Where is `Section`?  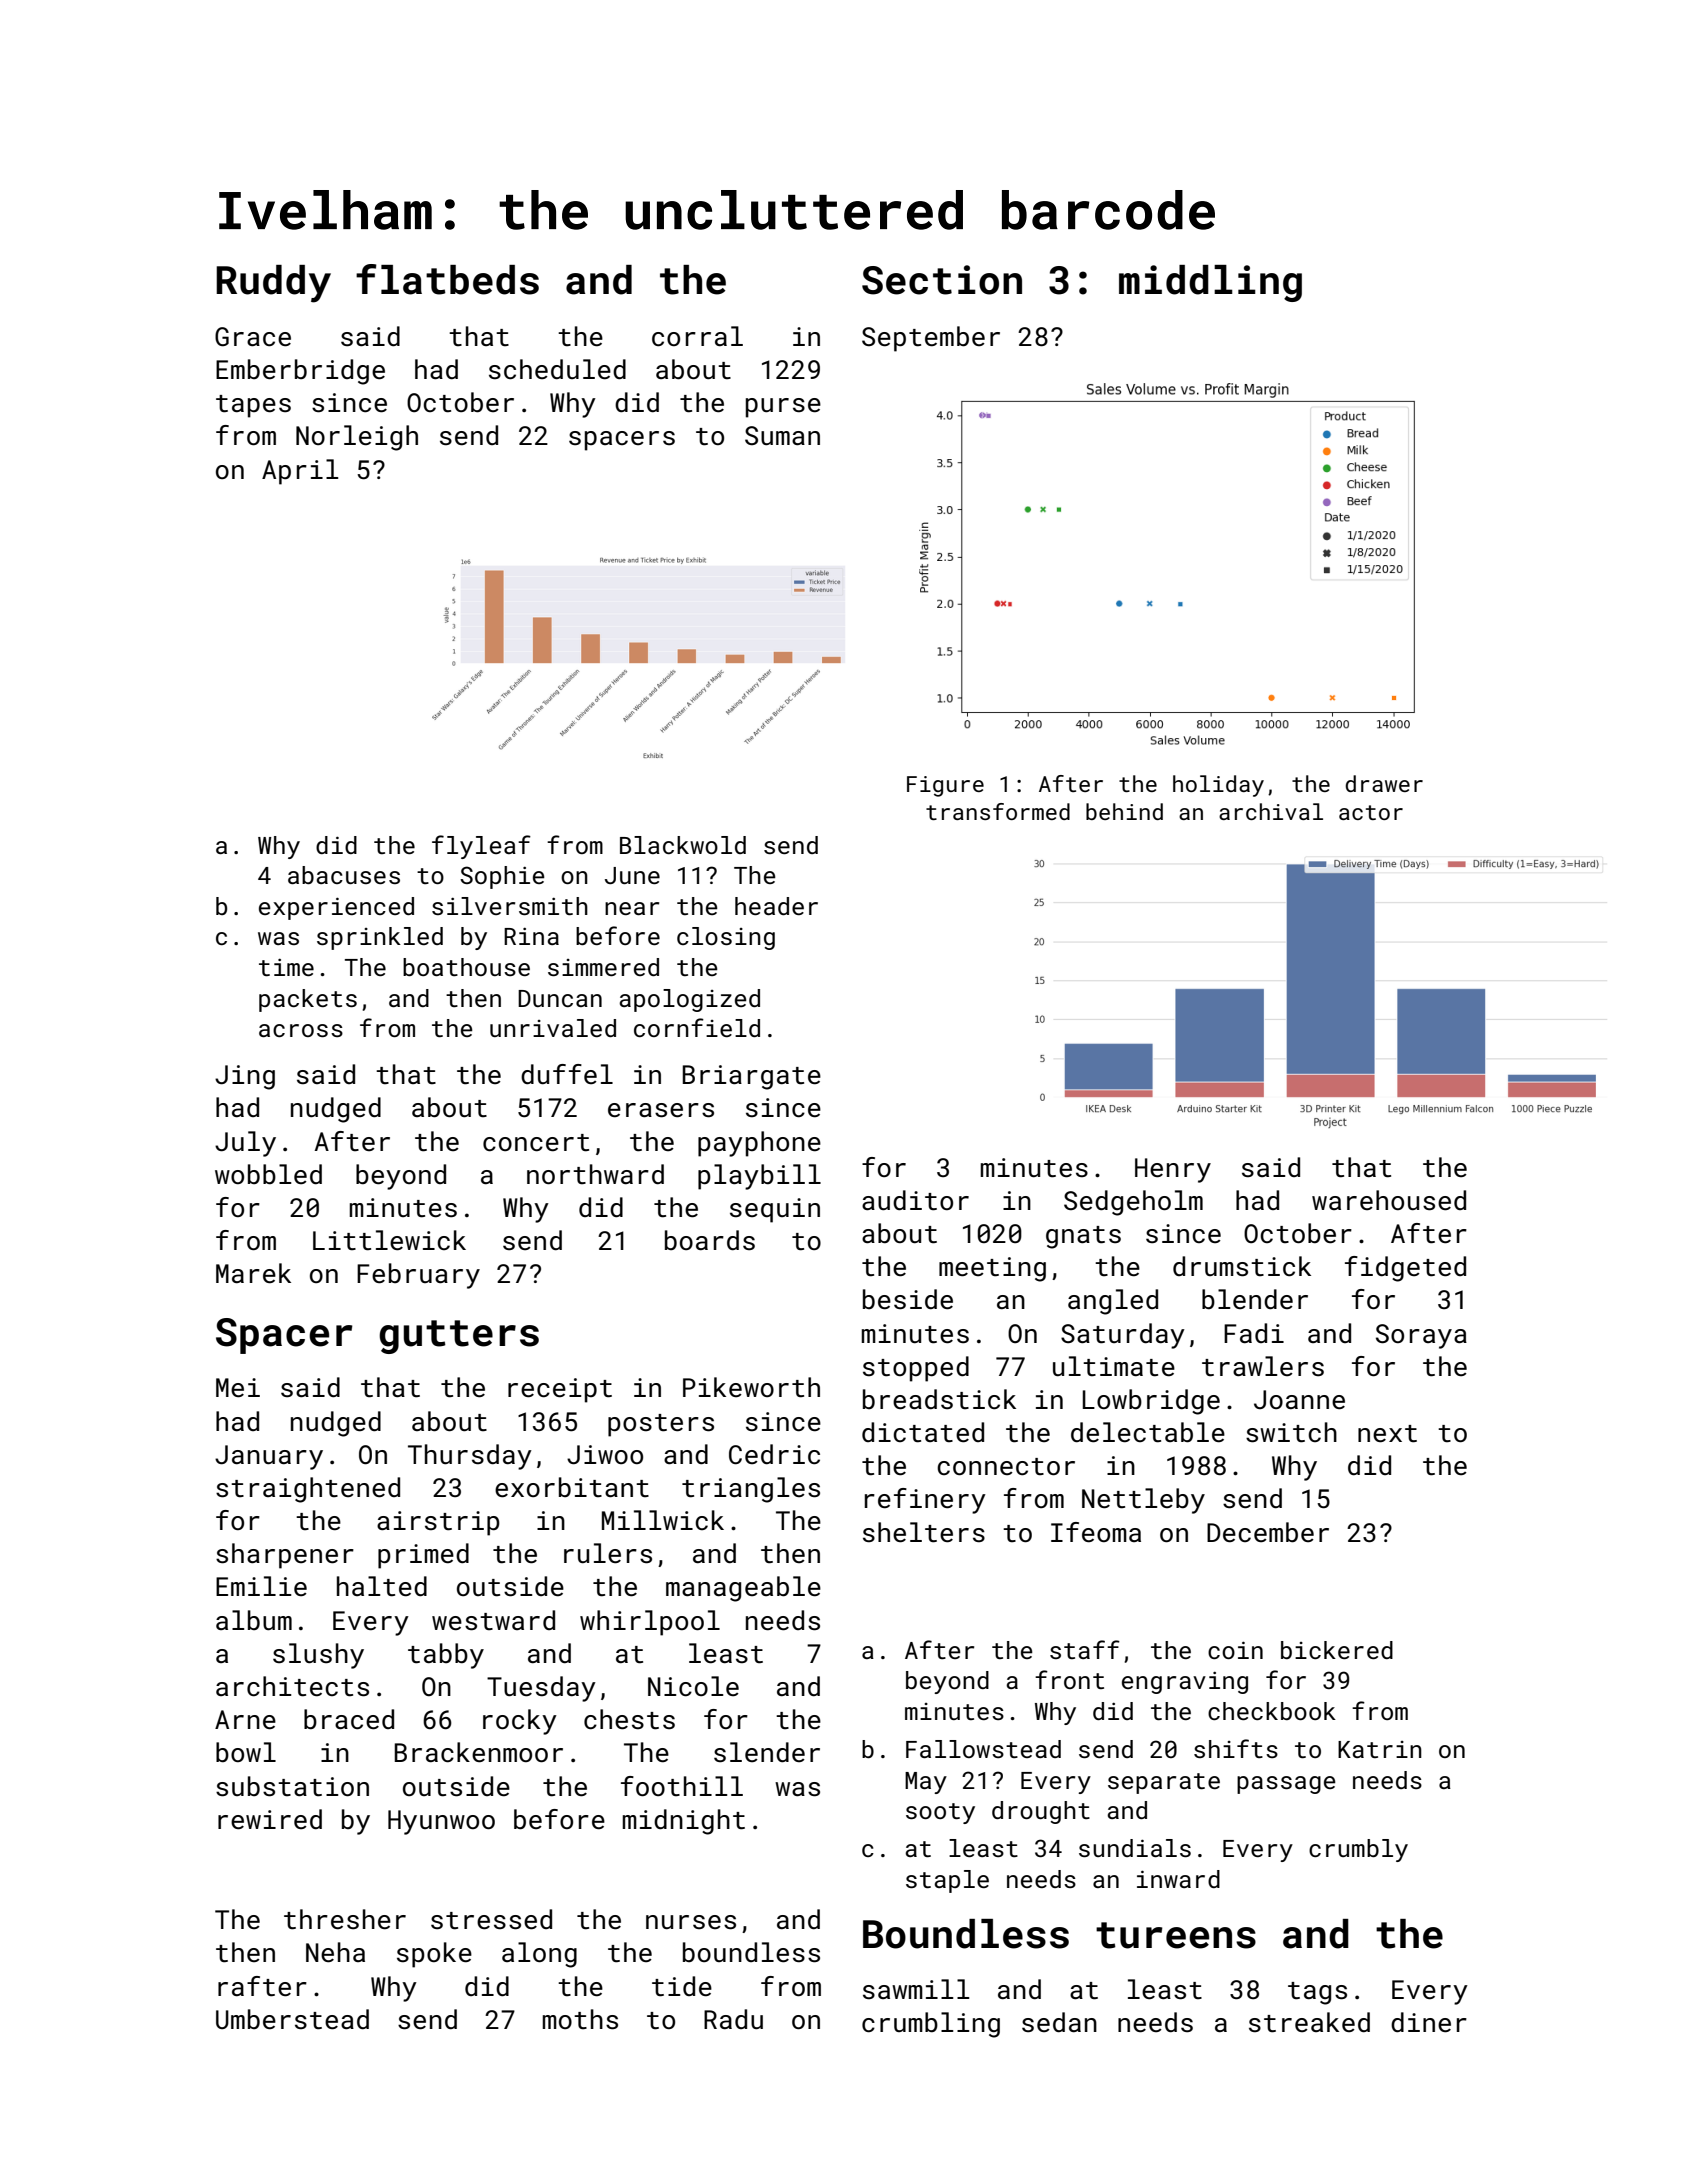 Section is located at coordinates (942, 280).
